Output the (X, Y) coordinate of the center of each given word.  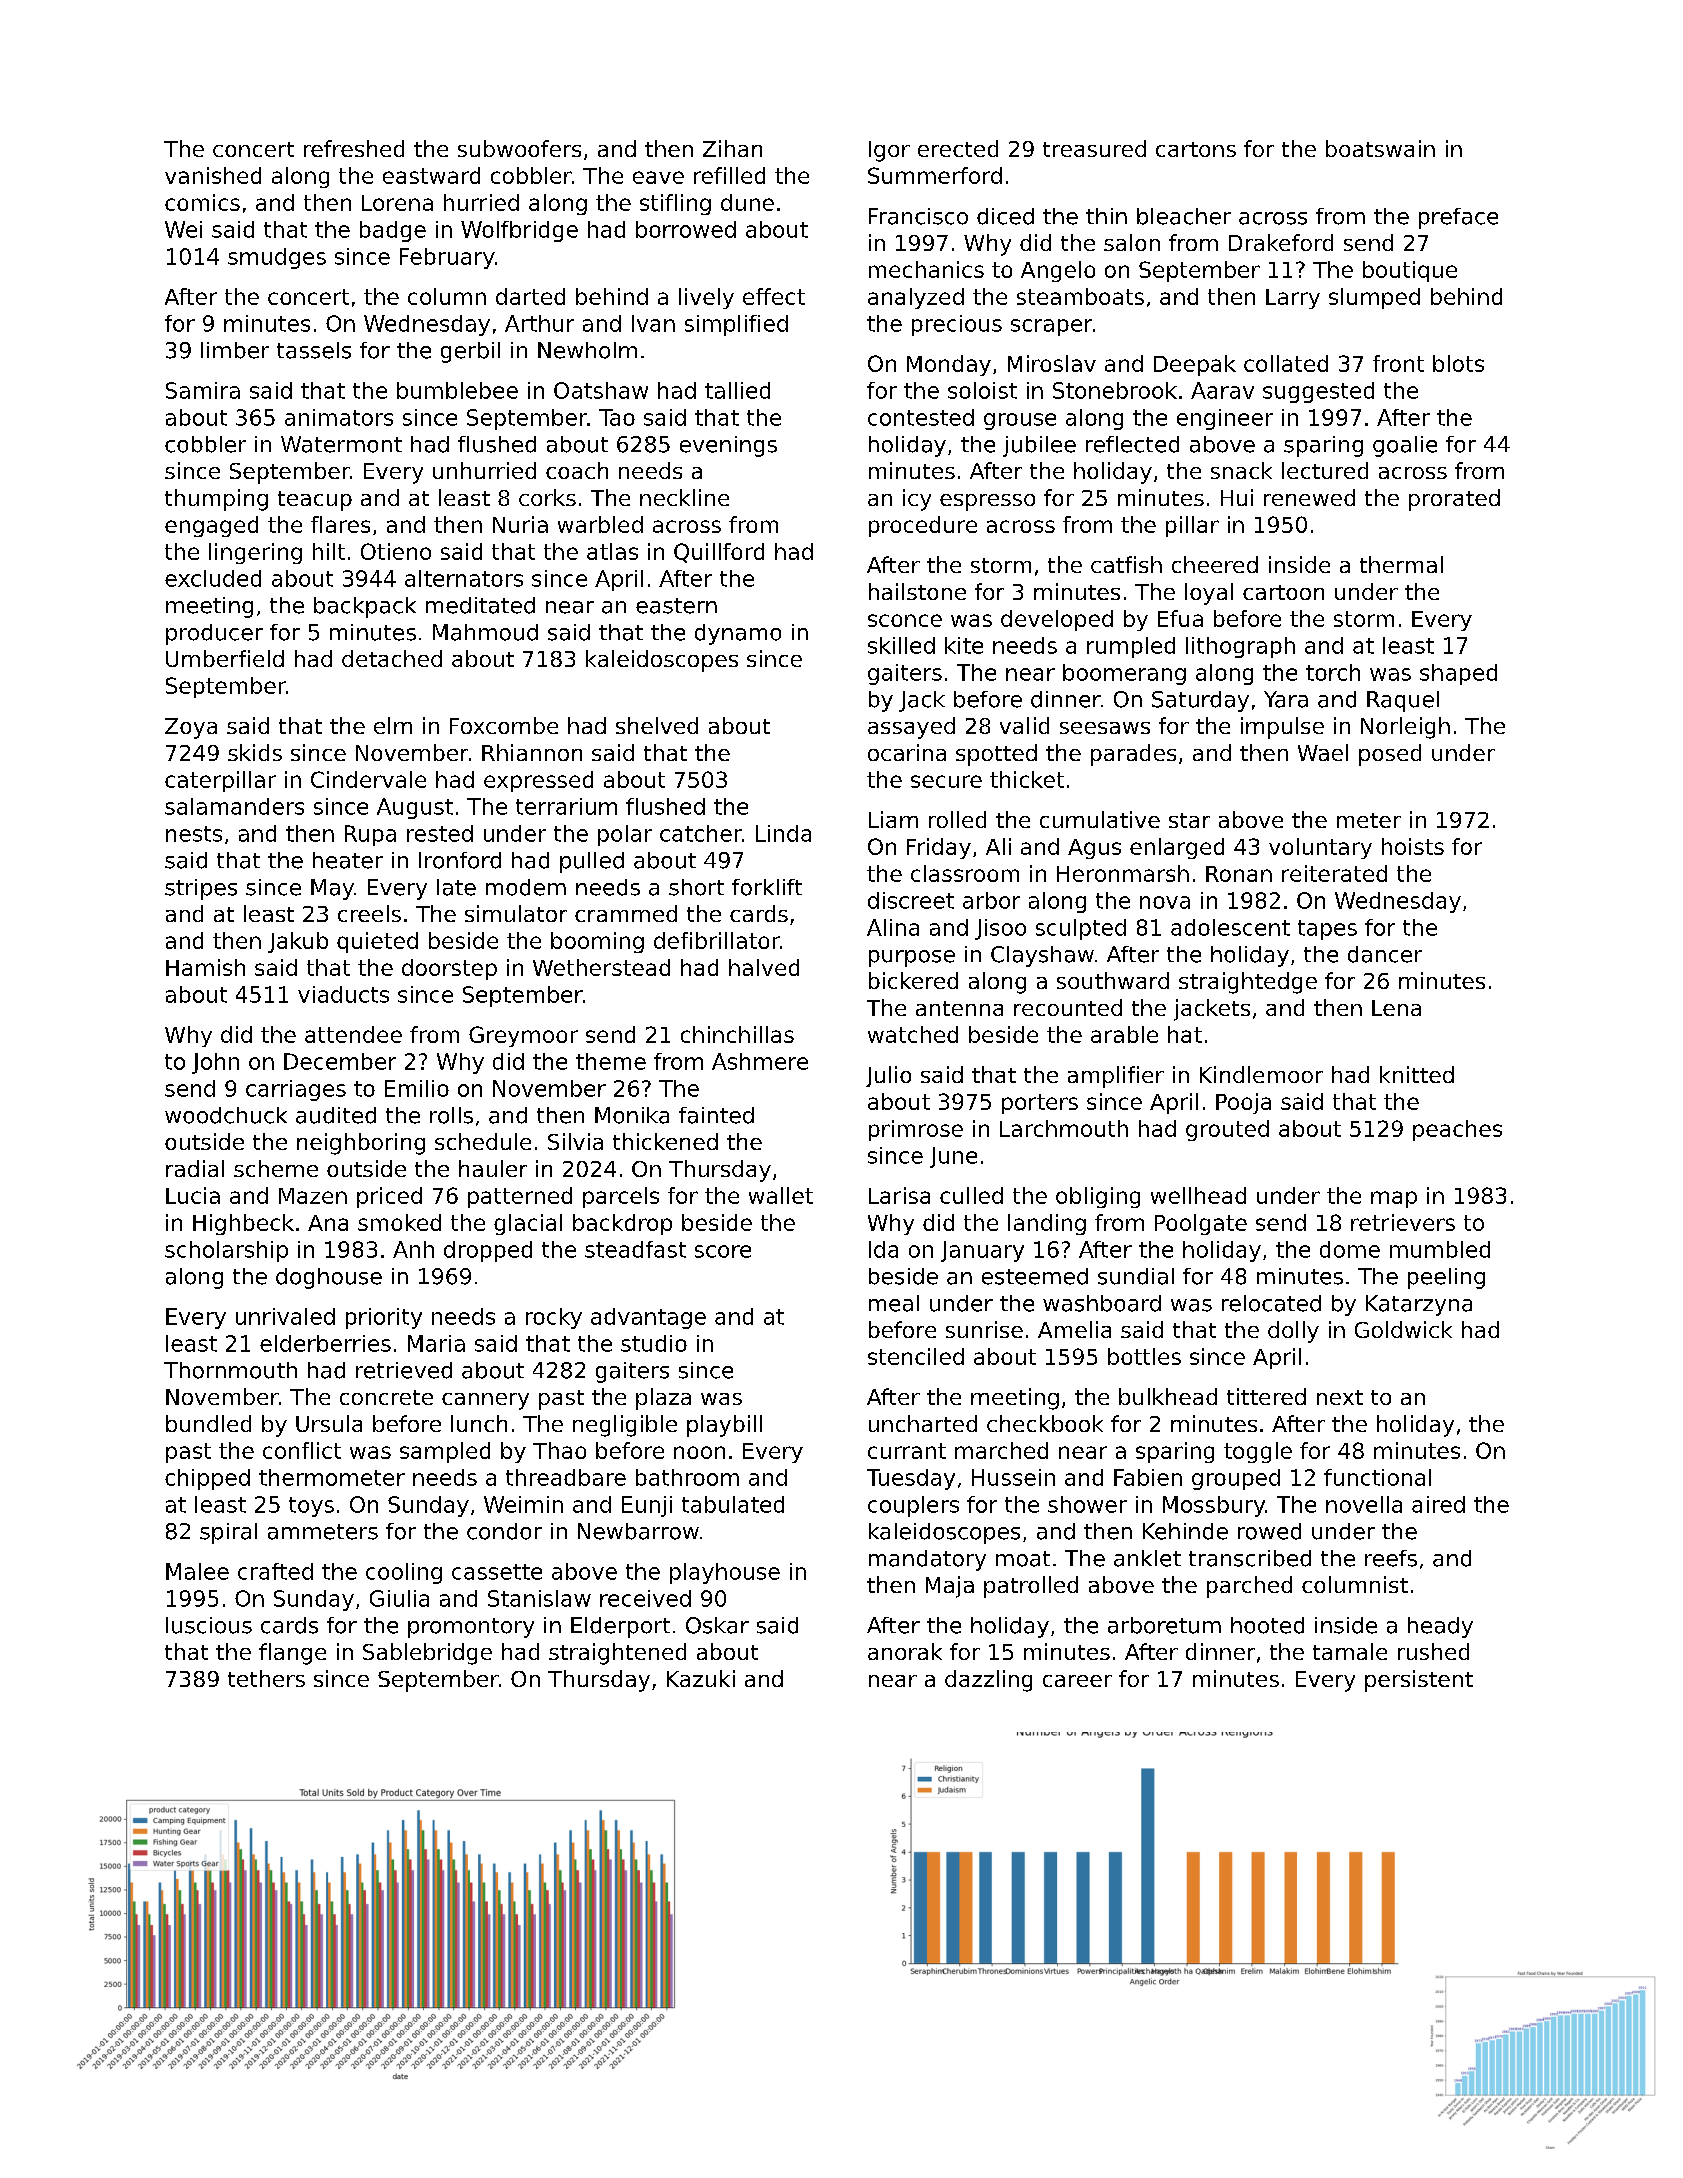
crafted (275, 1571)
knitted (1417, 1074)
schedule (483, 1141)
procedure (923, 526)
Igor (889, 151)
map (1394, 1199)
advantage (648, 1318)
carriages (296, 1090)
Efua (1180, 618)
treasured (1094, 148)
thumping (216, 500)
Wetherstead (601, 967)
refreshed (354, 148)
